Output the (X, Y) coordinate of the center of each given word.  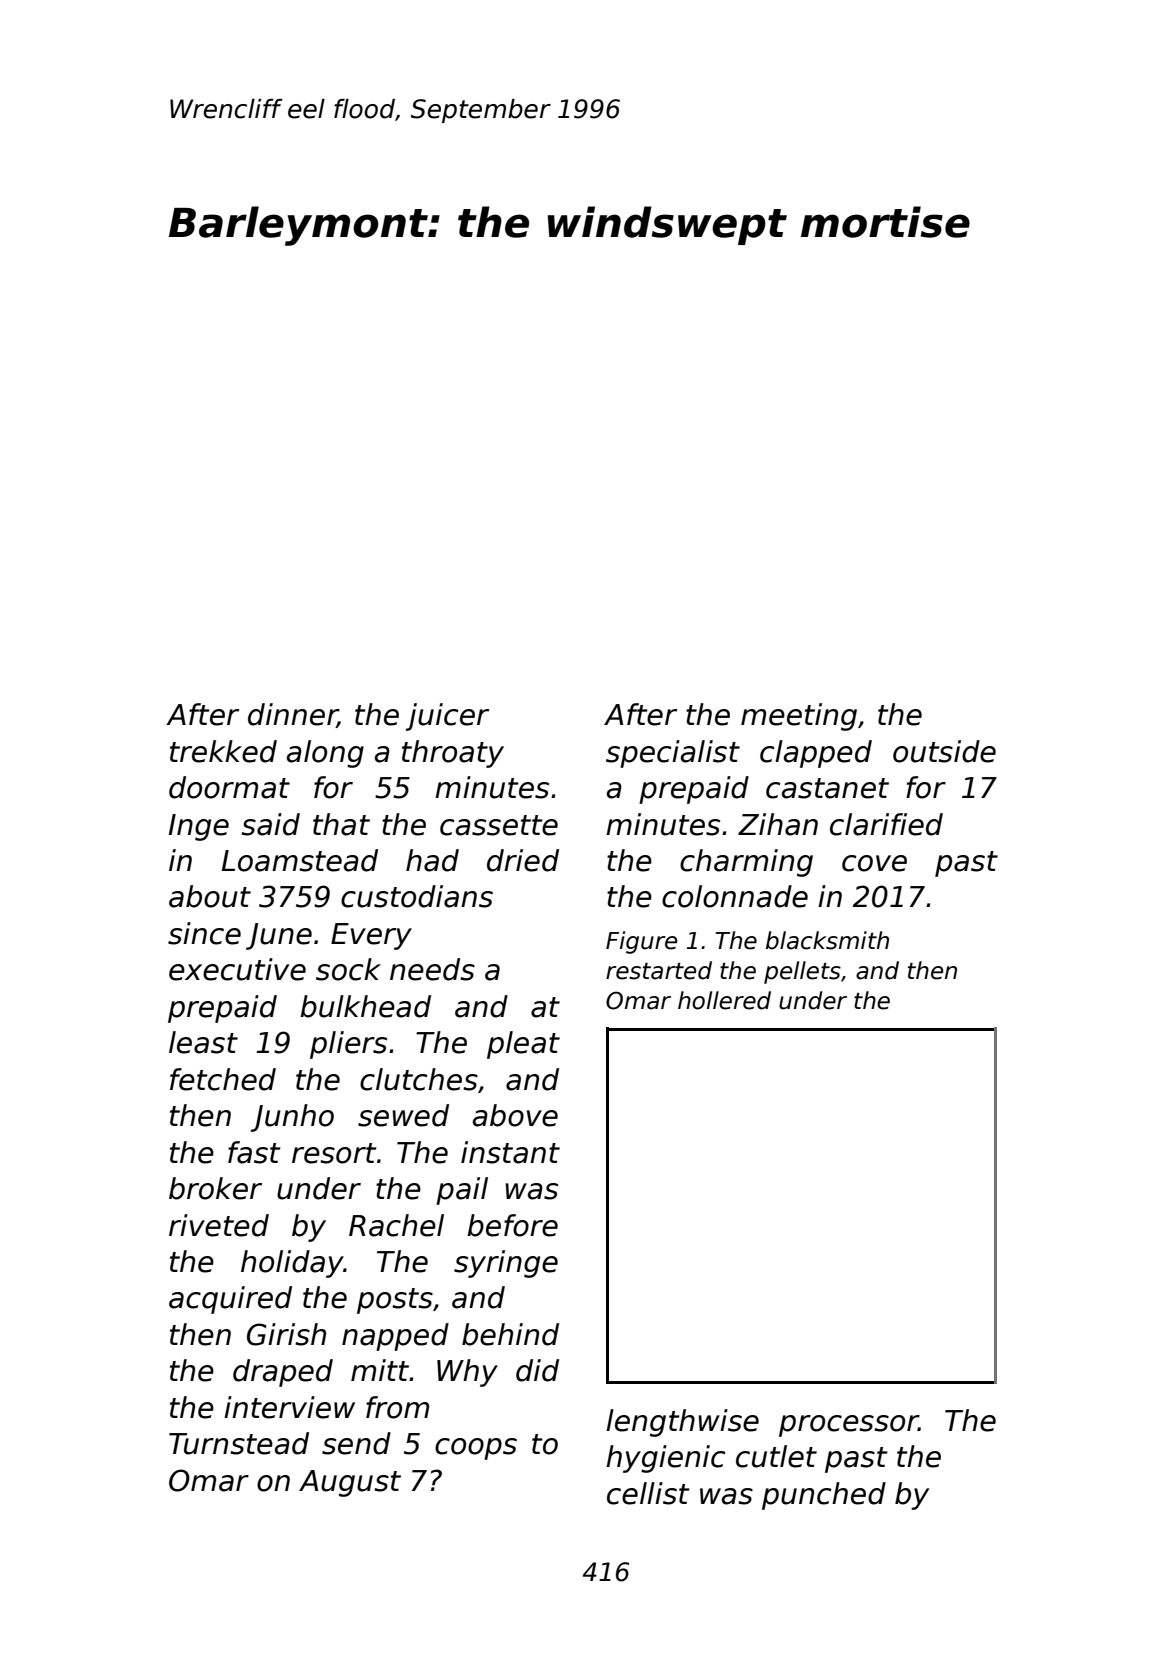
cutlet (776, 1456)
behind (510, 1334)
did (537, 1370)
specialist (673, 754)
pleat (523, 1045)
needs (432, 969)
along (325, 754)
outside (944, 751)
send (356, 1443)
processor (849, 1426)
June (279, 936)
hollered (724, 1000)
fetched (223, 1079)
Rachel (396, 1225)
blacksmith (827, 940)
